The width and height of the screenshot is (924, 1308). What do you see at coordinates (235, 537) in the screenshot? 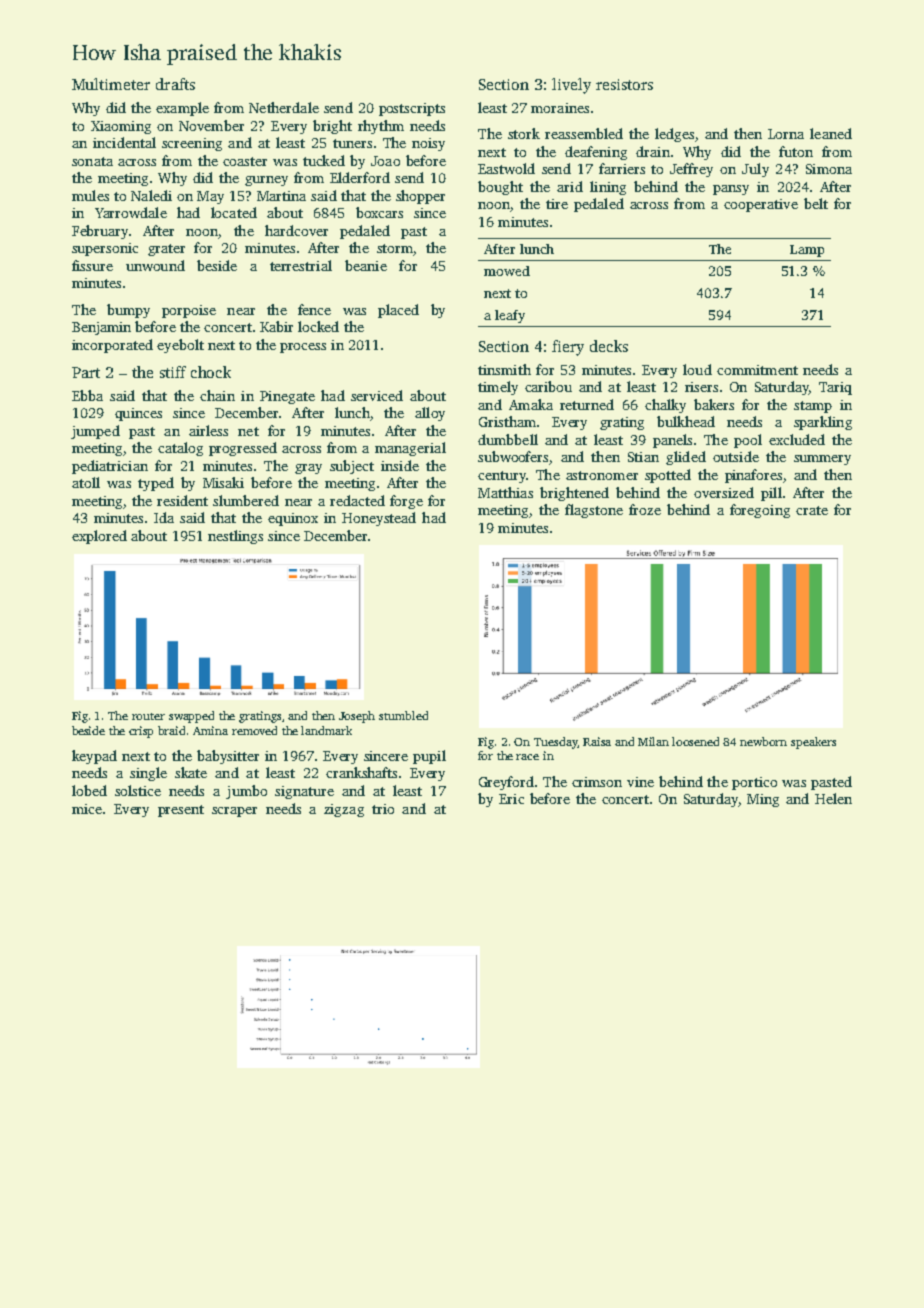
I see `nestlings` at bounding box center [235, 537].
